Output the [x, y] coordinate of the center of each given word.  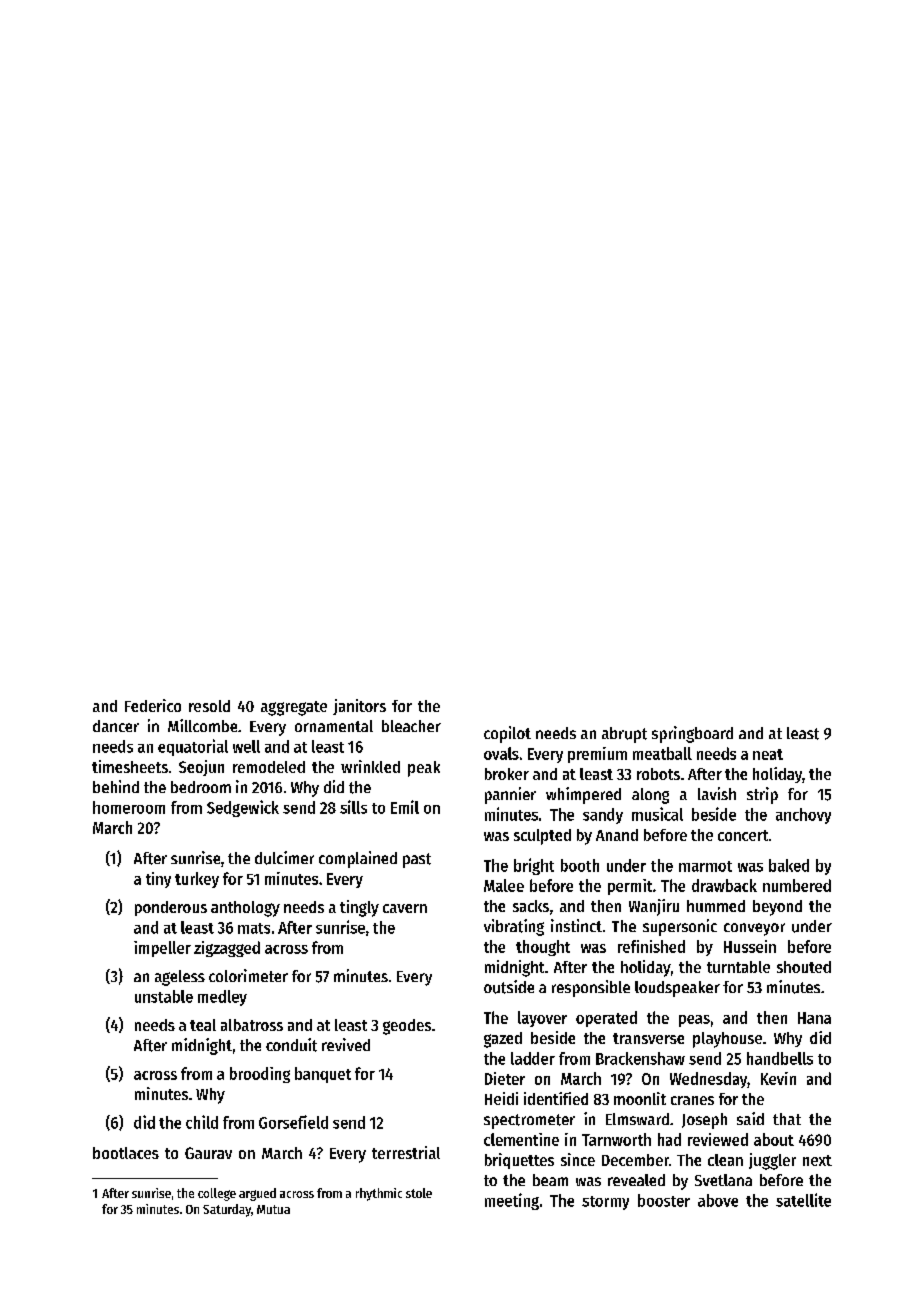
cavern [405, 908]
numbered [797, 885]
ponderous [171, 908]
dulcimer [284, 858]
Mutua [273, 1209]
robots [658, 774]
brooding [260, 1075]
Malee [504, 885]
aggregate [294, 708]
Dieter [505, 1078]
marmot [705, 866]
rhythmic [379, 1194]
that [787, 1119]
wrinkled [370, 766]
